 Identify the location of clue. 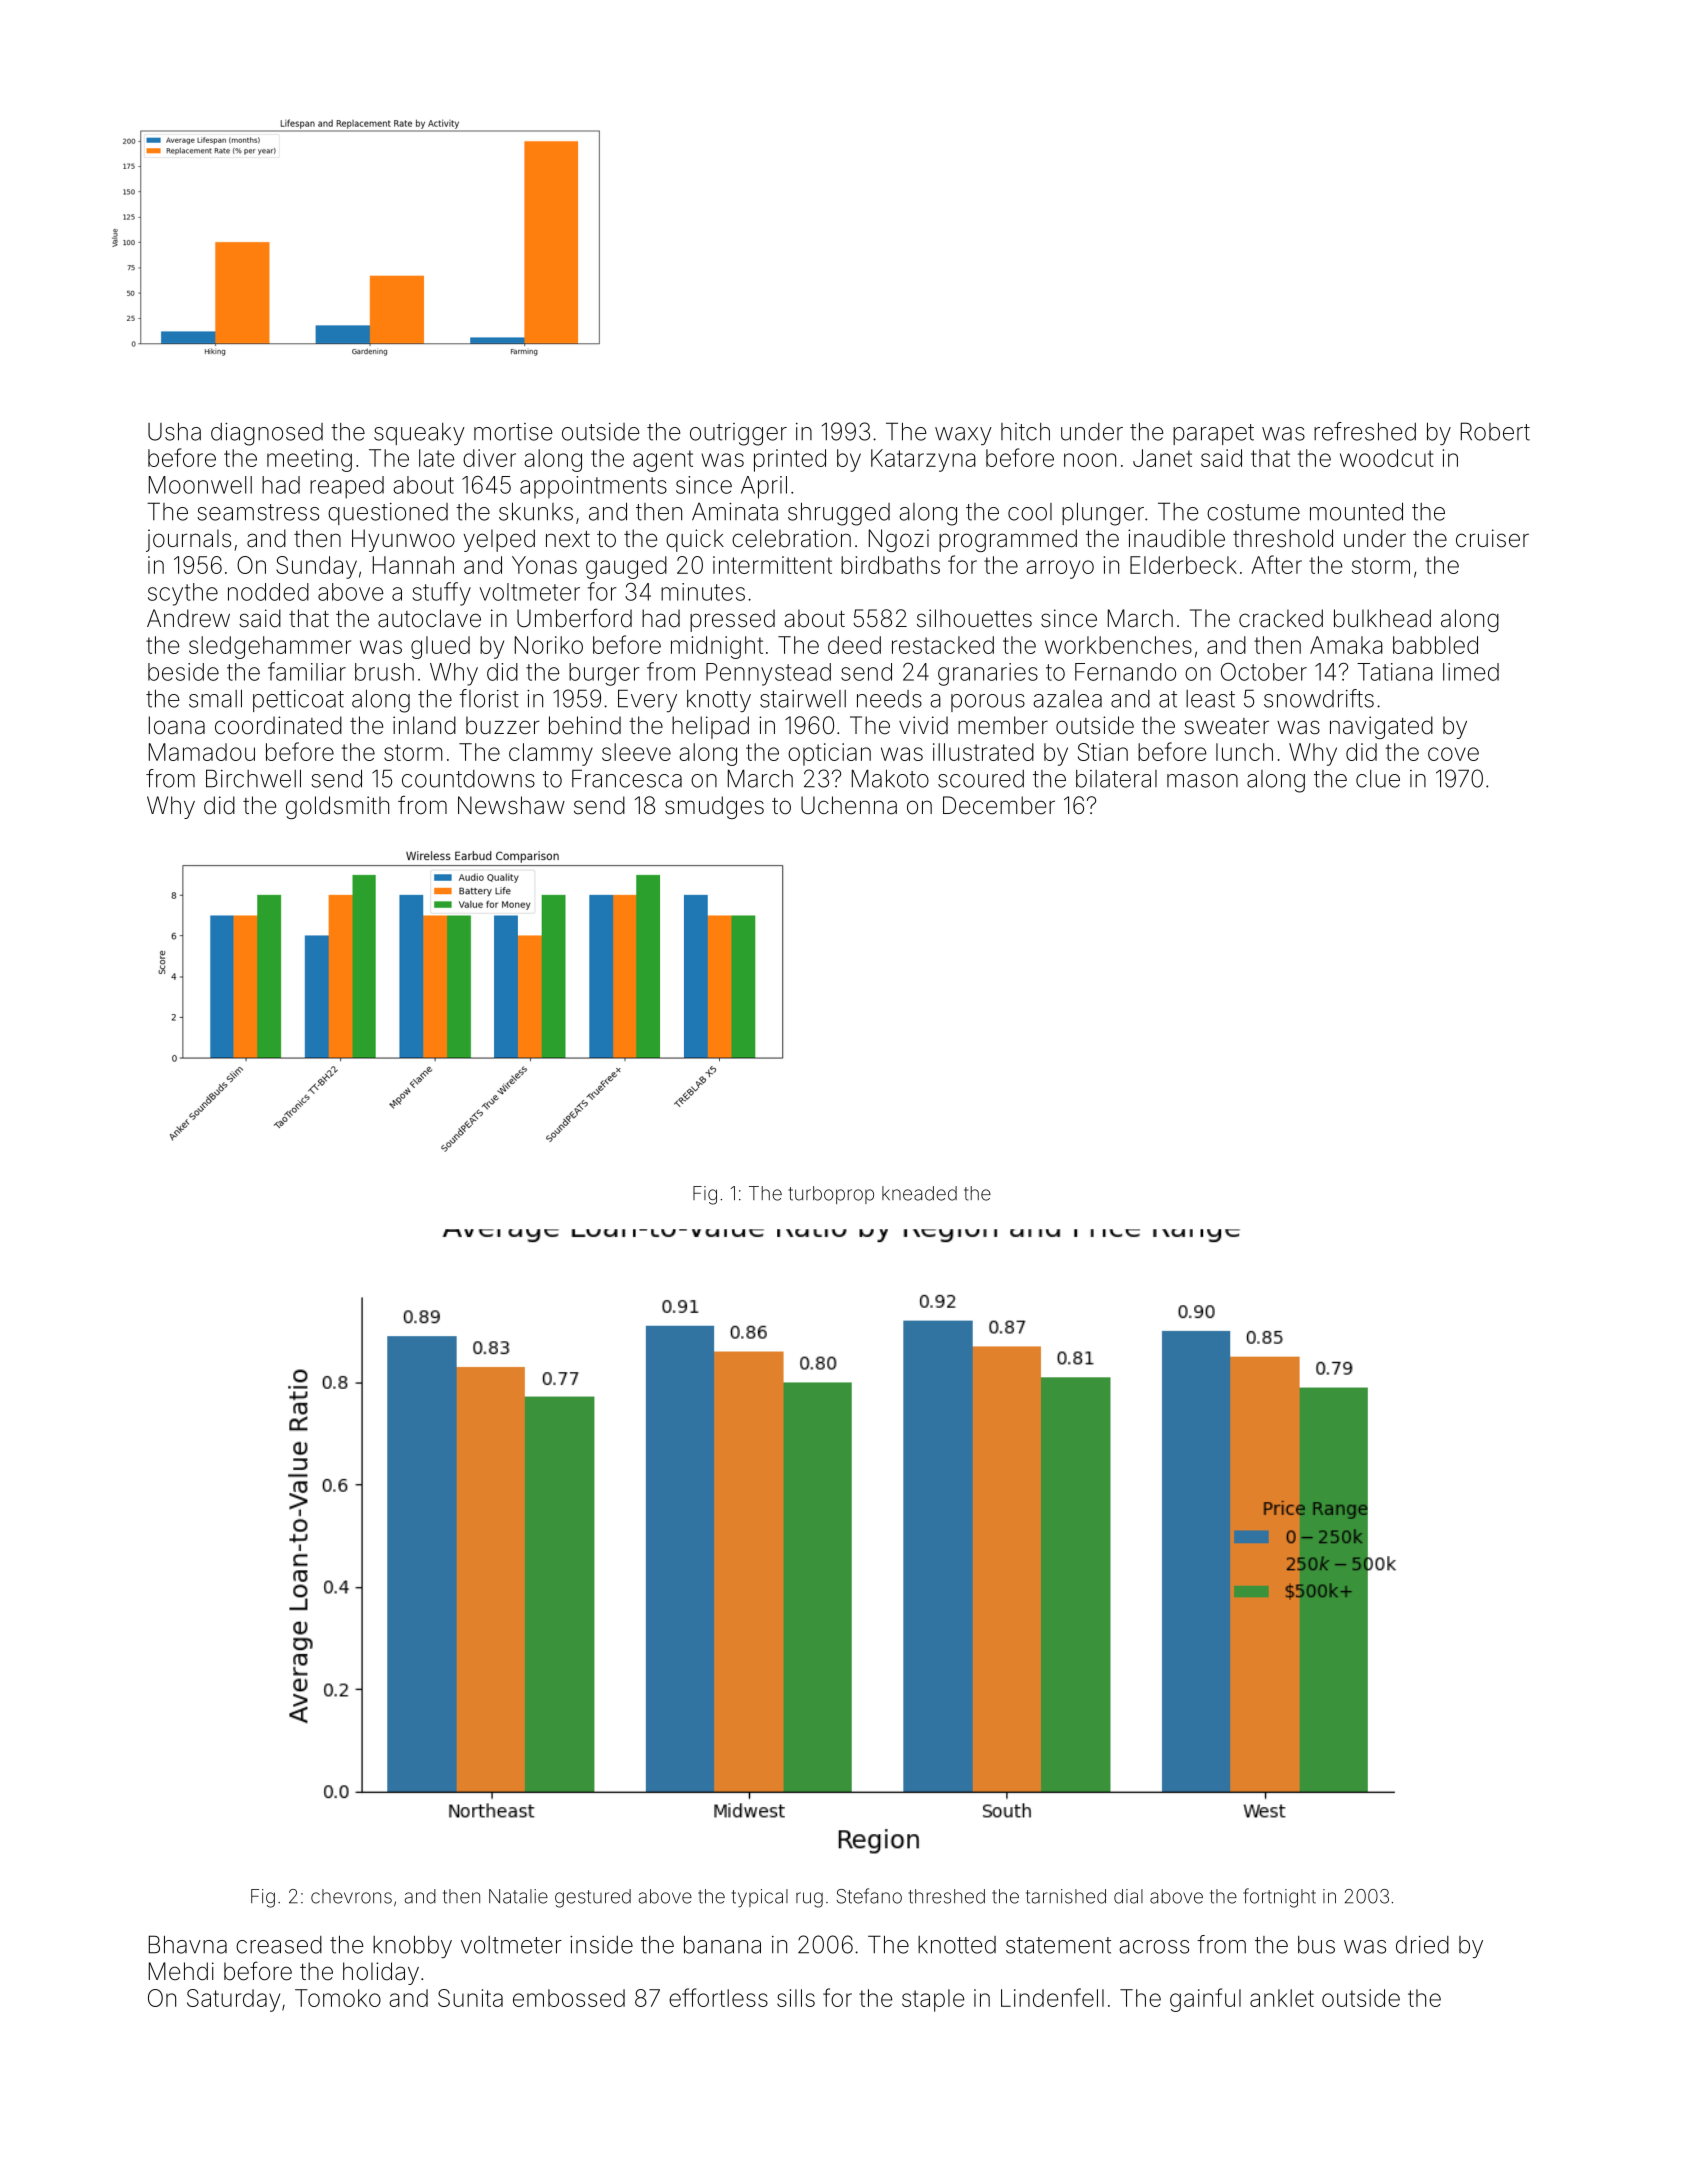
(1378, 779).
